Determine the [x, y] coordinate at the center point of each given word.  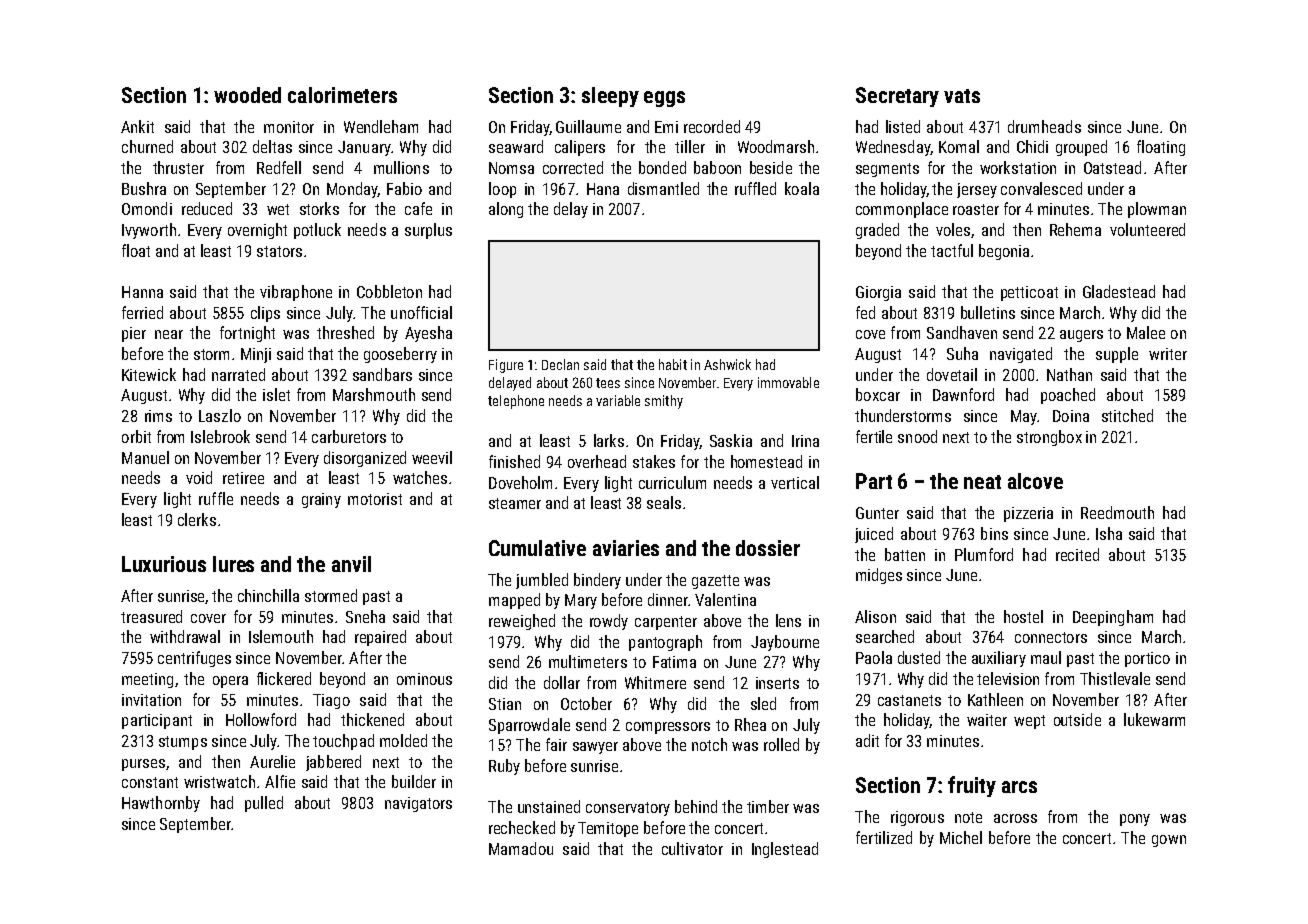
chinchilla [268, 595]
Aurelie [272, 761]
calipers [580, 148]
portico [1147, 659]
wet [278, 209]
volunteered [1147, 229]
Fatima [674, 662]
